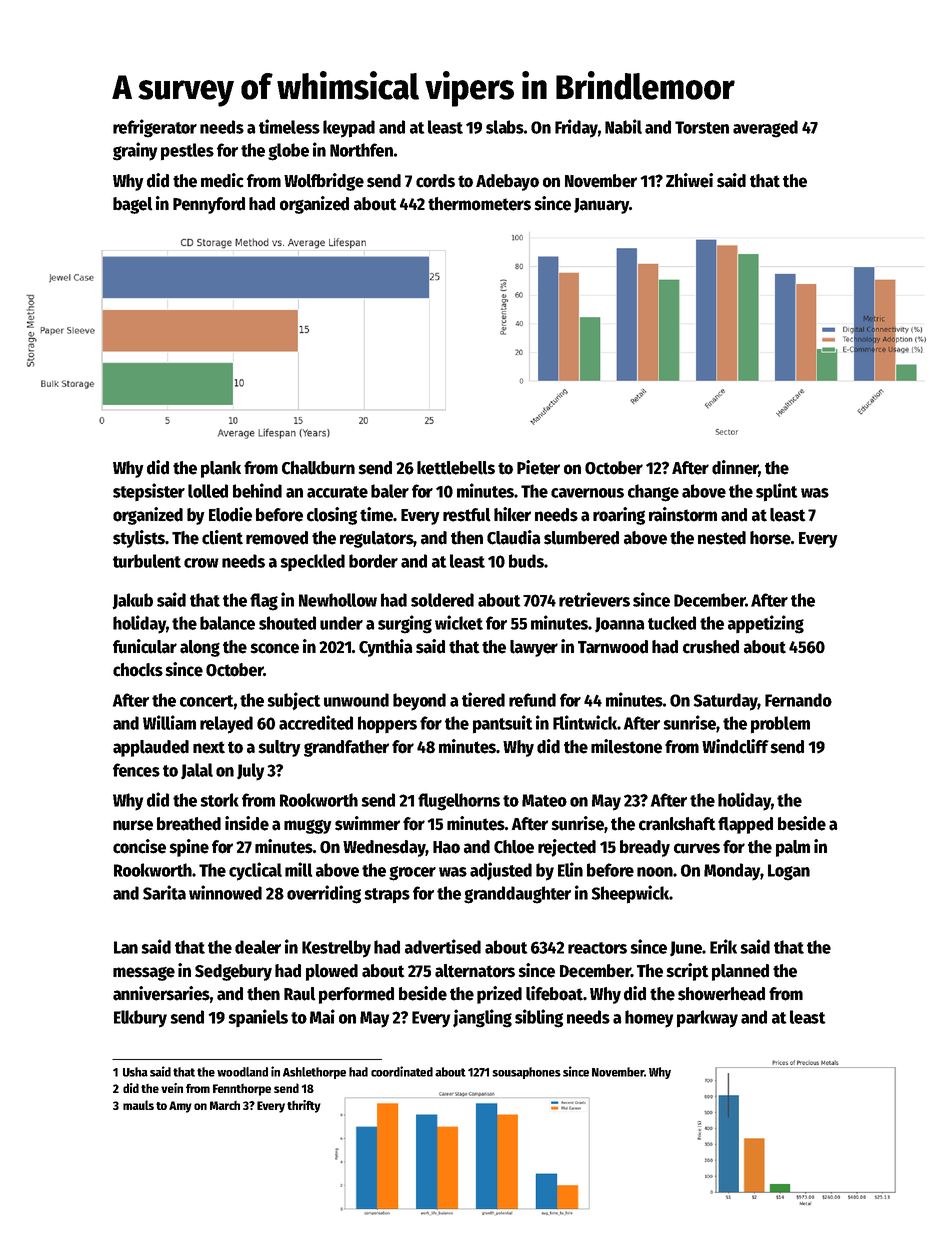  What do you see at coordinates (526, 1073) in the screenshot?
I see `sousaphones` at bounding box center [526, 1073].
